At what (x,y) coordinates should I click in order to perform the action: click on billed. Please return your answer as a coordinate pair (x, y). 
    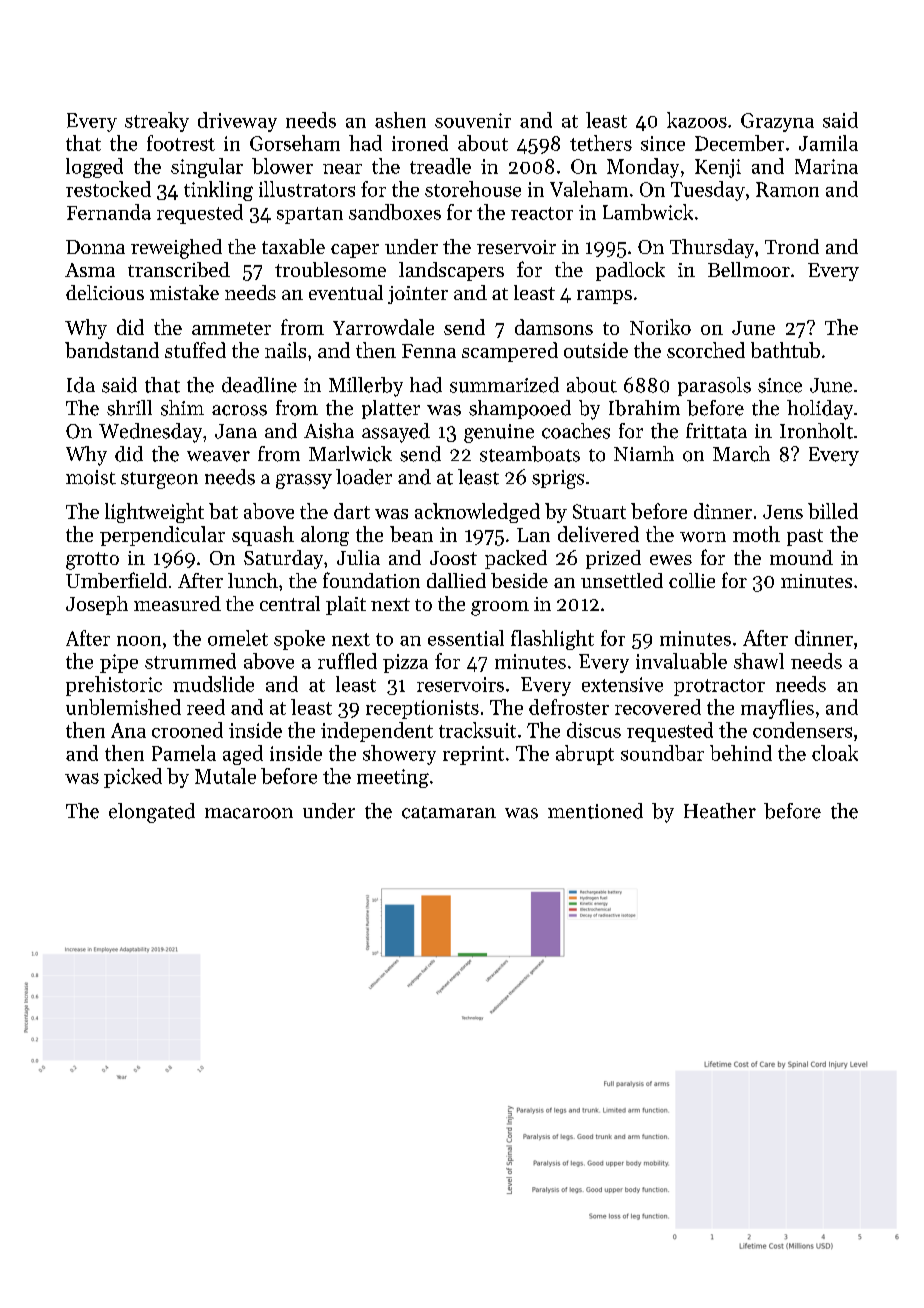
    Looking at the image, I should click on (833, 511).
